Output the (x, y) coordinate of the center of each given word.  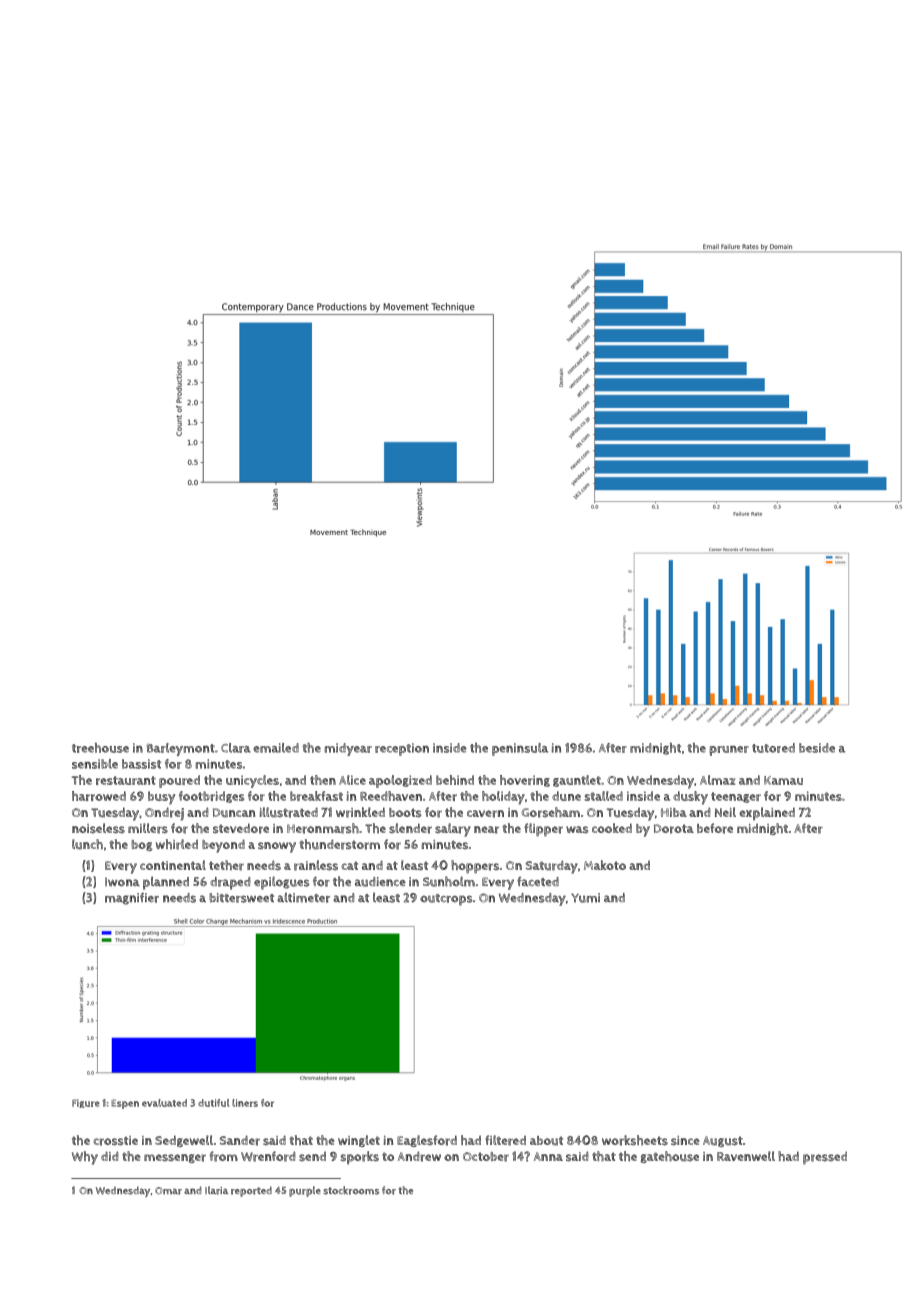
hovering (525, 781)
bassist (141, 764)
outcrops (446, 900)
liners (245, 1103)
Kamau (783, 780)
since (685, 1140)
